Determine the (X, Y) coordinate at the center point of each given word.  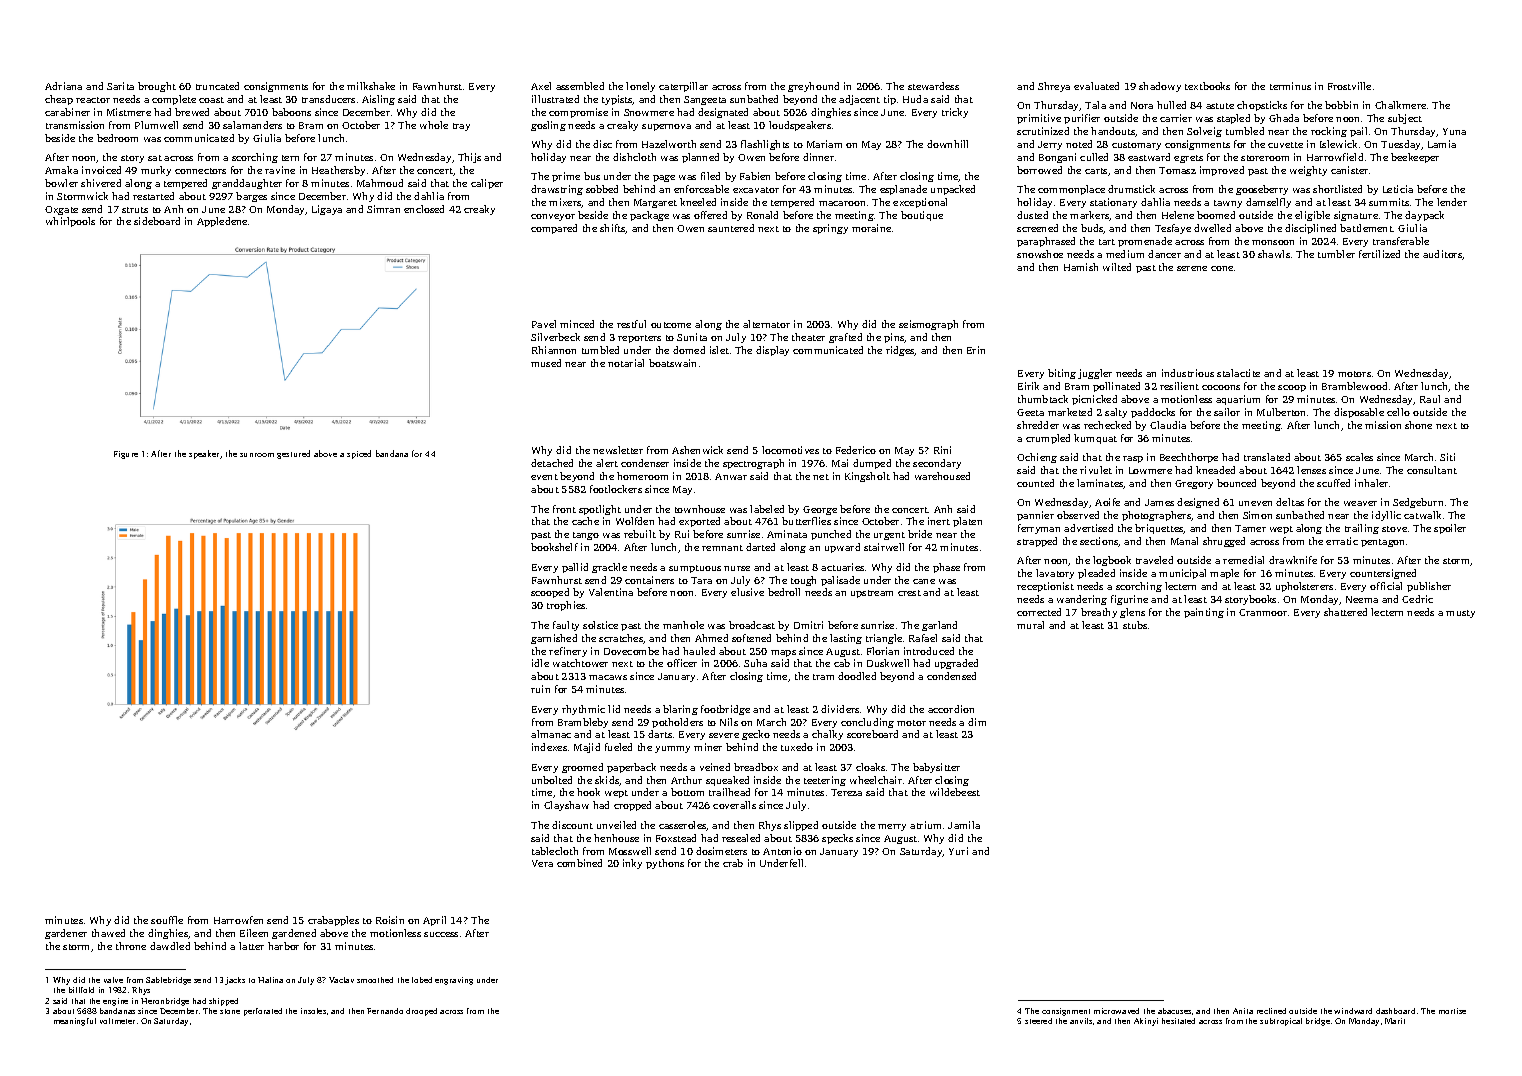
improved (1222, 171)
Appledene (222, 222)
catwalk (1422, 515)
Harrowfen (238, 920)
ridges (900, 351)
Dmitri (808, 625)
